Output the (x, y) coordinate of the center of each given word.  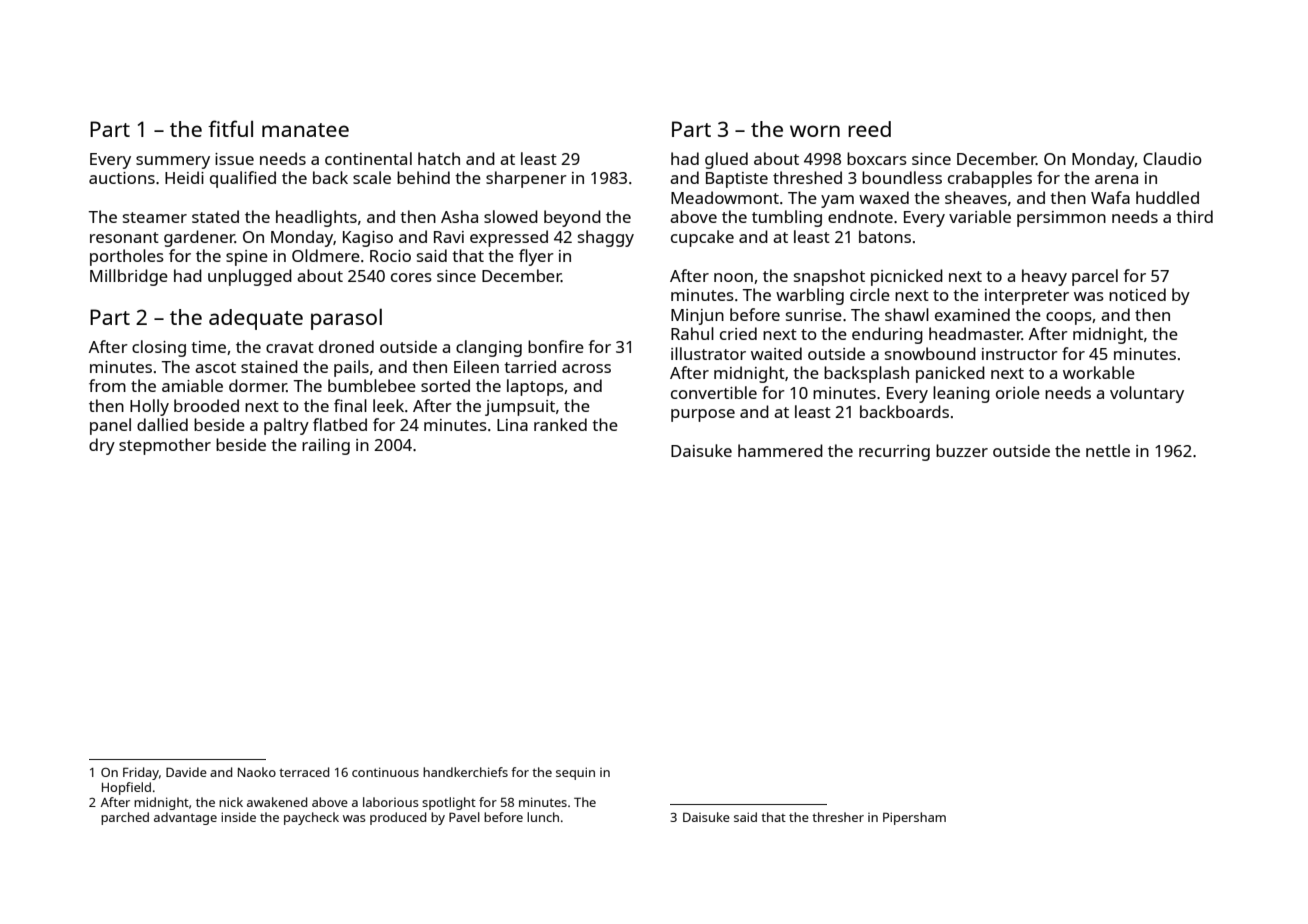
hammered (780, 450)
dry (102, 446)
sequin (575, 773)
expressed (509, 238)
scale (372, 177)
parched (125, 818)
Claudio (1172, 158)
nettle (1108, 450)
